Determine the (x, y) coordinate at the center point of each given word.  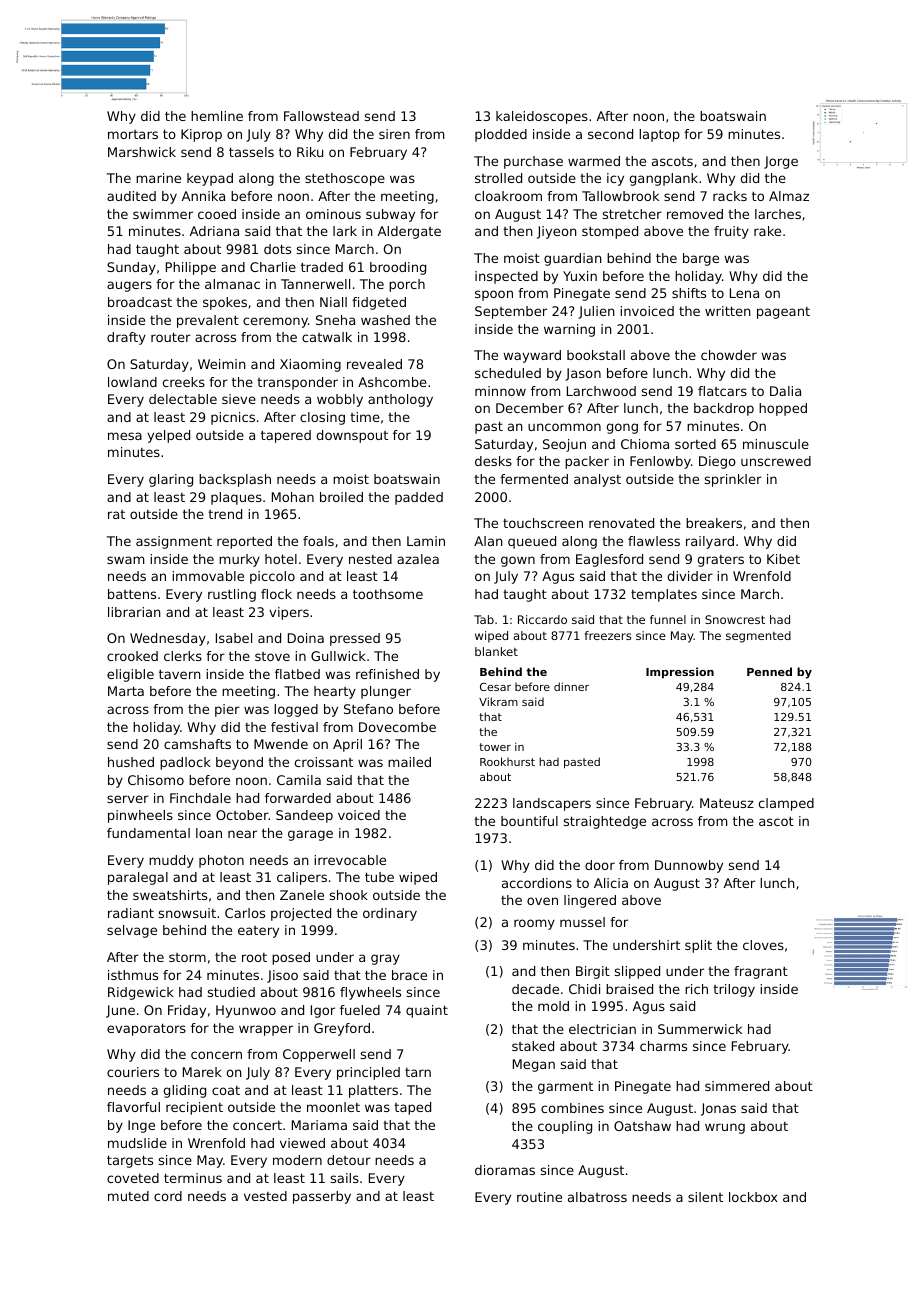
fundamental (148, 833)
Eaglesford (609, 560)
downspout (352, 436)
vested (265, 1196)
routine (539, 1197)
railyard (710, 542)
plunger (386, 692)
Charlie (273, 267)
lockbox (753, 1197)
